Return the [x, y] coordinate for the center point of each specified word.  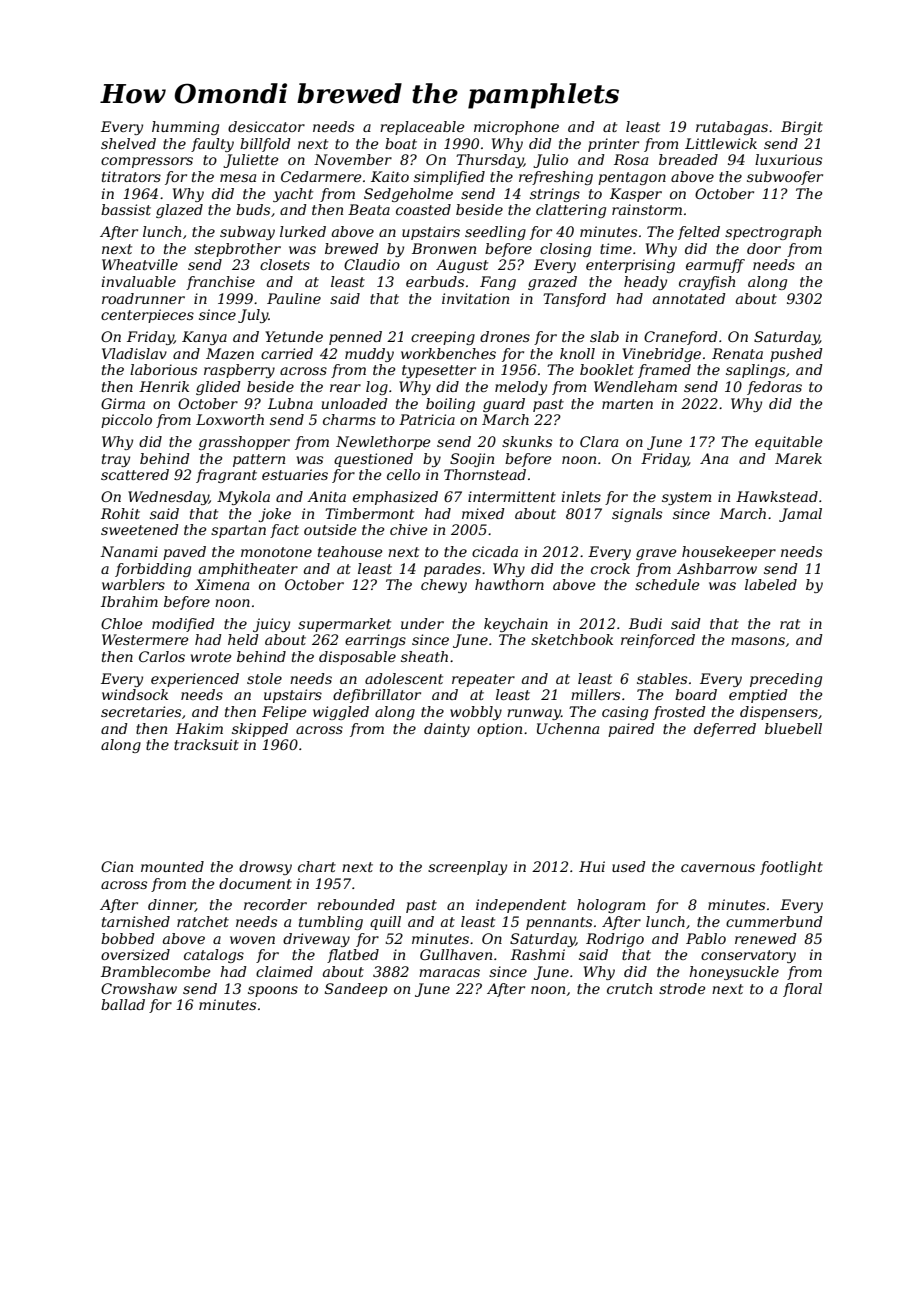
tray [116, 460]
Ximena [222, 584]
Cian [117, 866]
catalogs [214, 956]
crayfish [707, 283]
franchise [220, 283]
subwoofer [785, 178]
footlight [791, 868]
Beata [369, 209]
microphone [516, 128]
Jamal [800, 515]
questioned [373, 460]
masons [758, 641]
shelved [128, 143]
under [422, 623]
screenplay [467, 868]
